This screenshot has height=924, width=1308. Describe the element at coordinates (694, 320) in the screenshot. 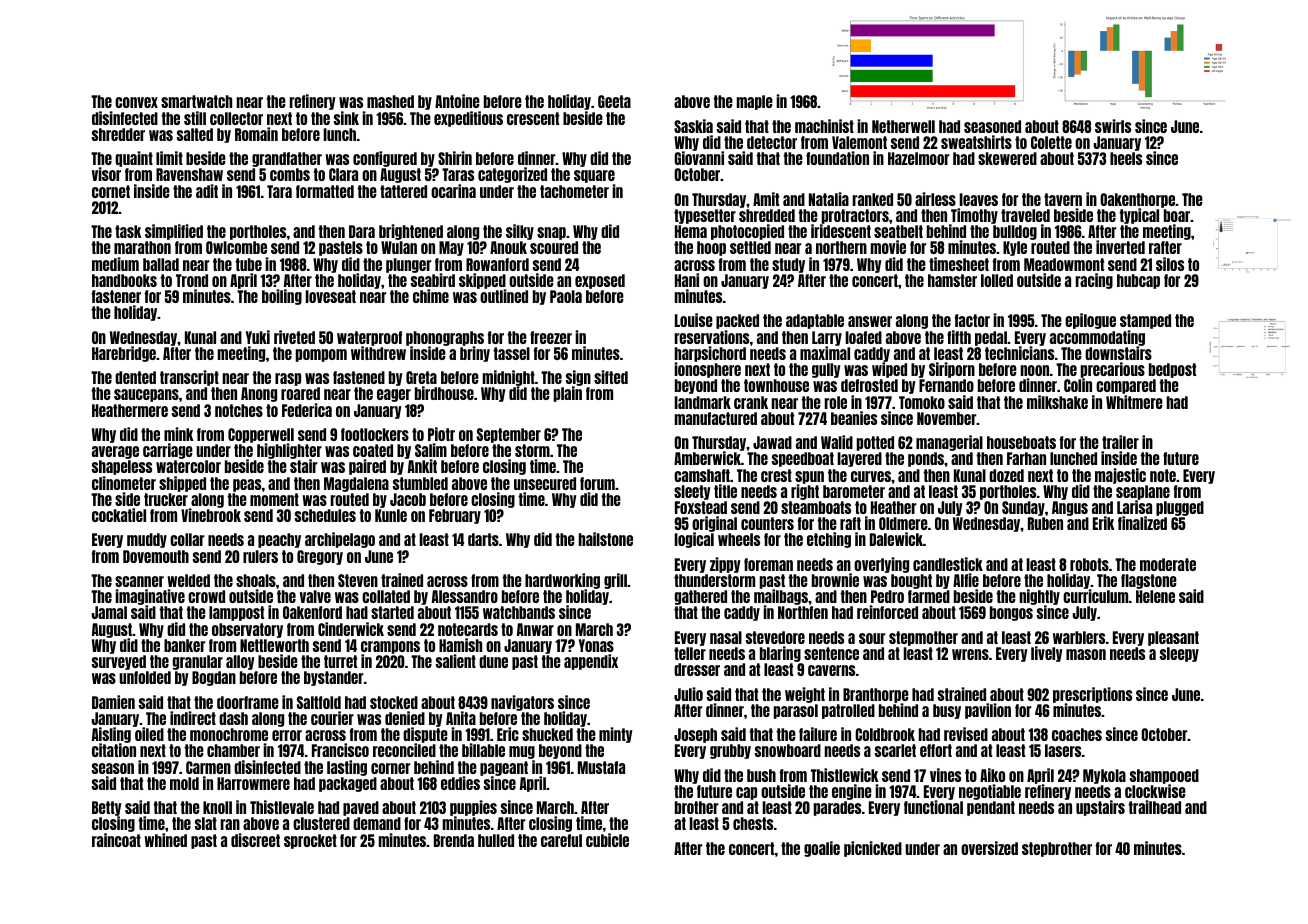

I see `Louise` at that location.
